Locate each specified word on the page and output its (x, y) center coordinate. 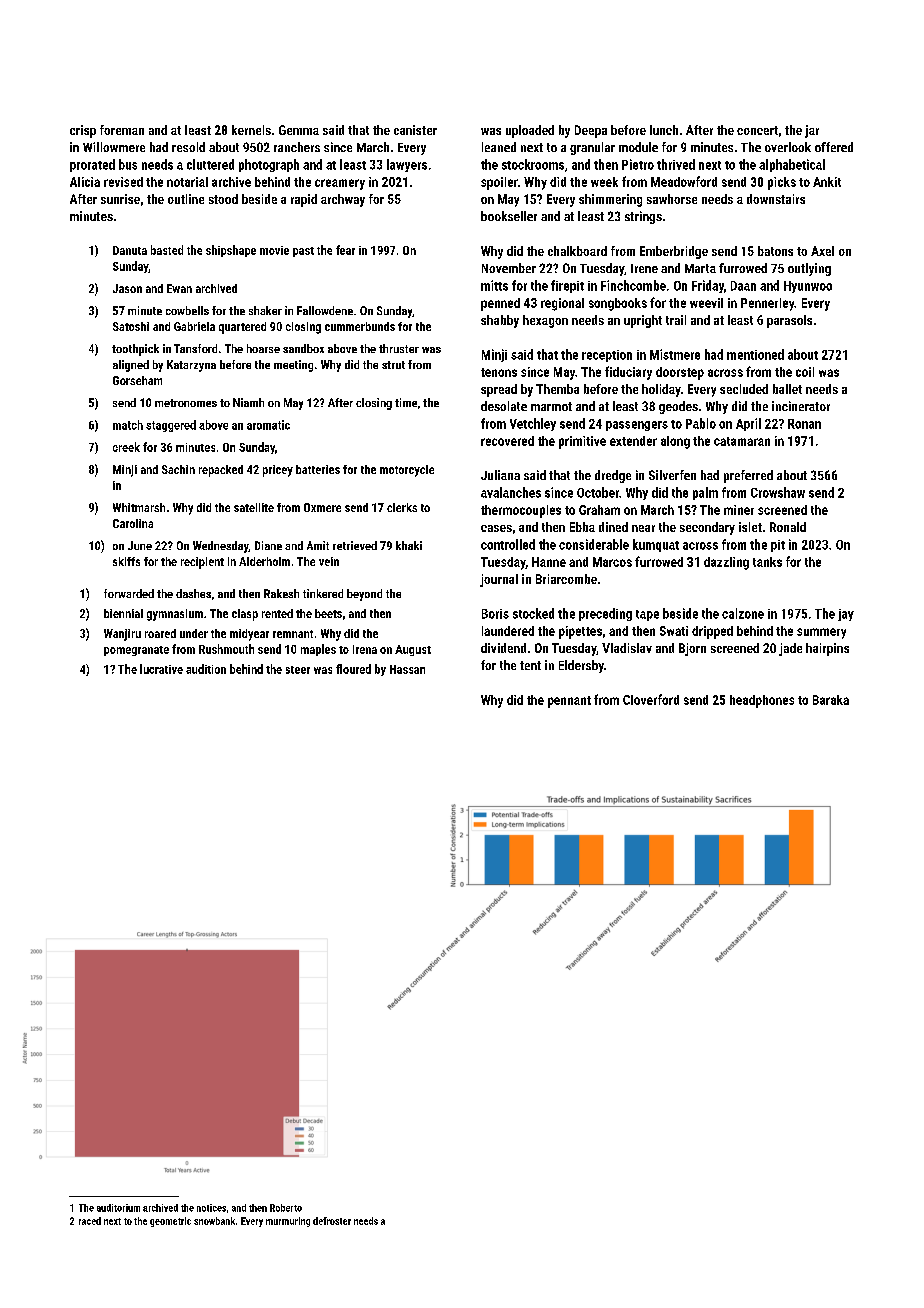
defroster (332, 1221)
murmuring (288, 1222)
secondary (707, 528)
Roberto (286, 1208)
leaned (499, 147)
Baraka (831, 700)
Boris (495, 614)
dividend (503, 648)
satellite (254, 507)
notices (211, 1208)
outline (186, 199)
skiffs (126, 561)
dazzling (726, 563)
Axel (822, 251)
